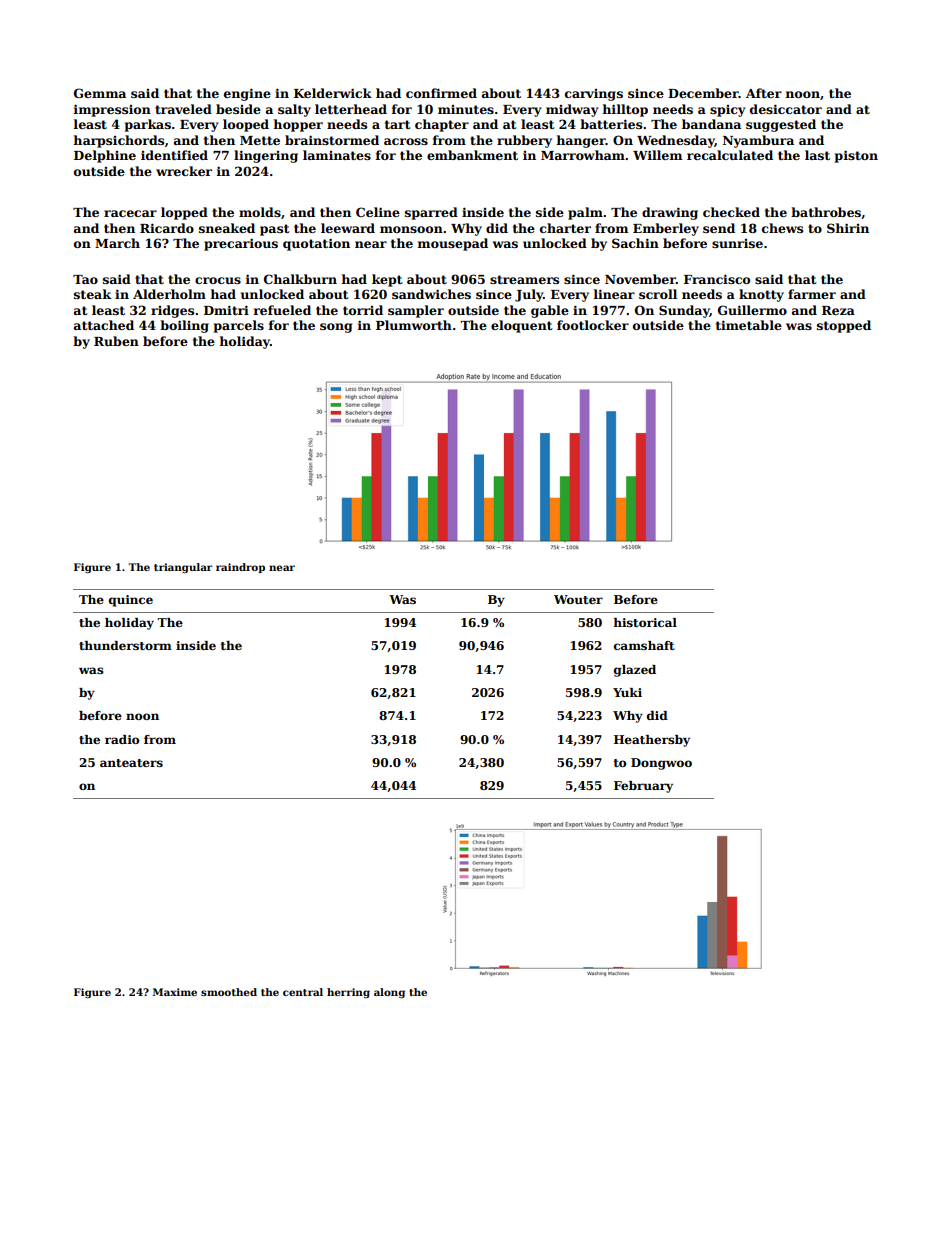  Describe the element at coordinates (389, 993) in the screenshot. I see `along` at that location.
